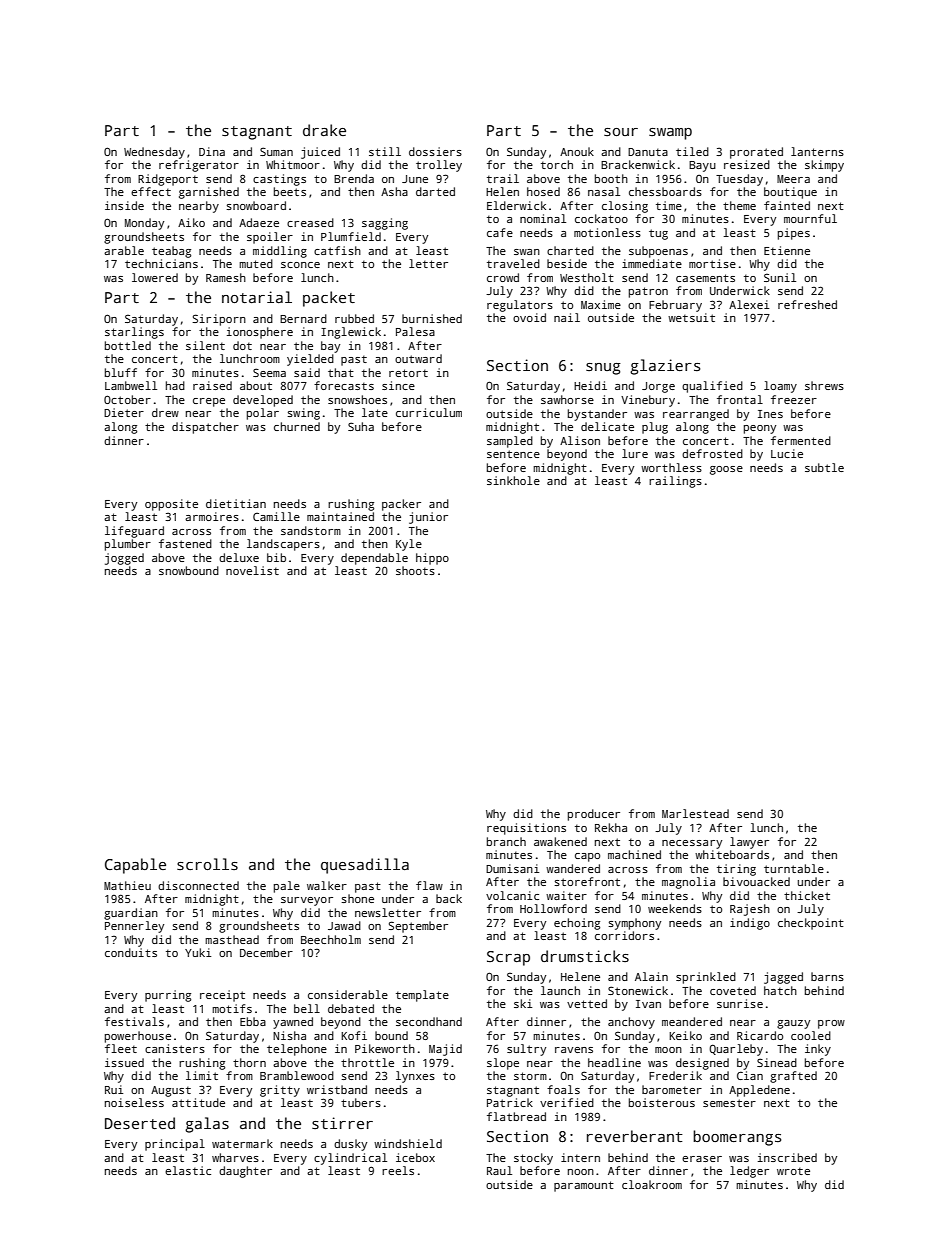  What do you see at coordinates (212, 385) in the document?
I see `raised` at bounding box center [212, 385].
